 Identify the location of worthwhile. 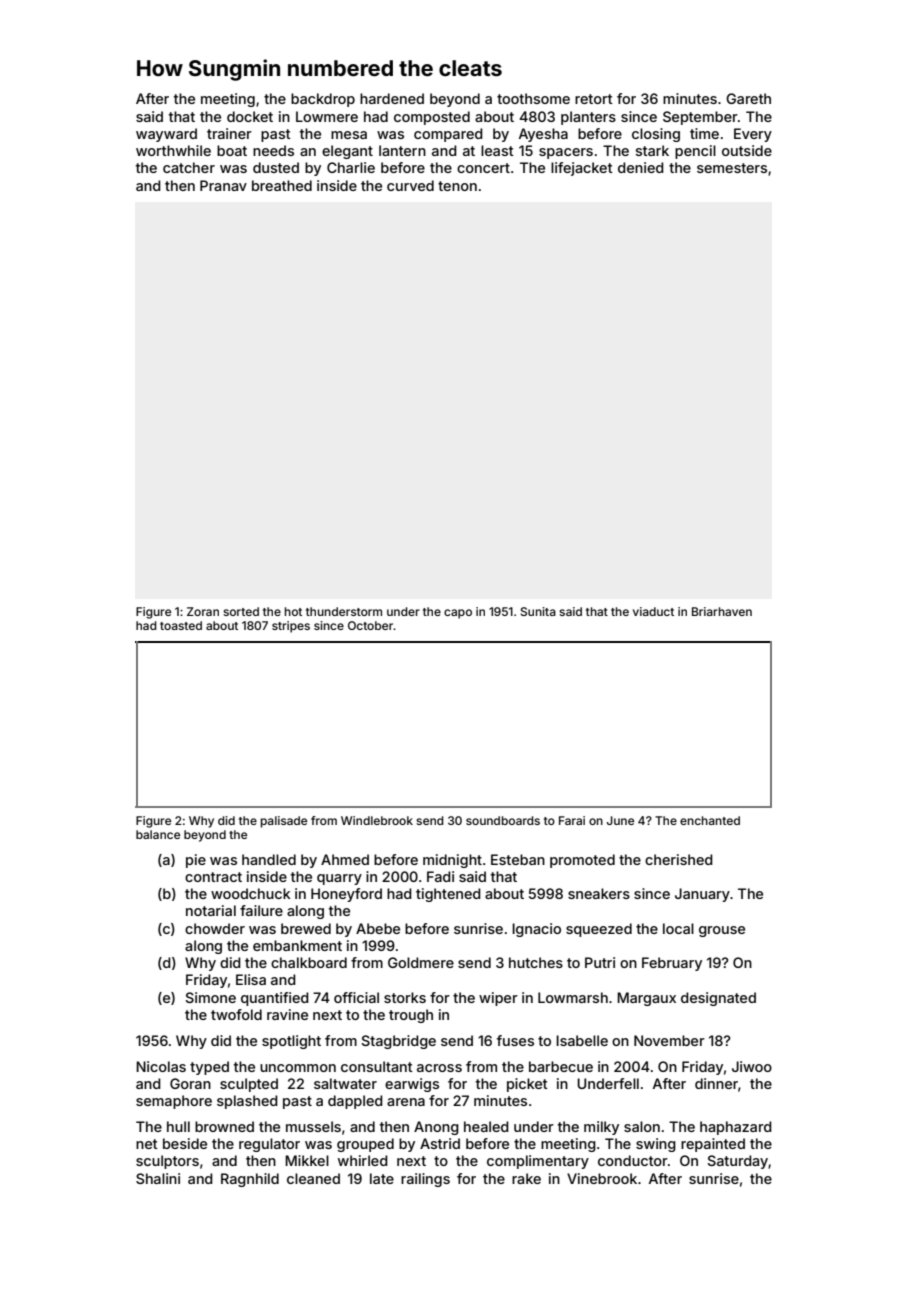
(173, 150).
